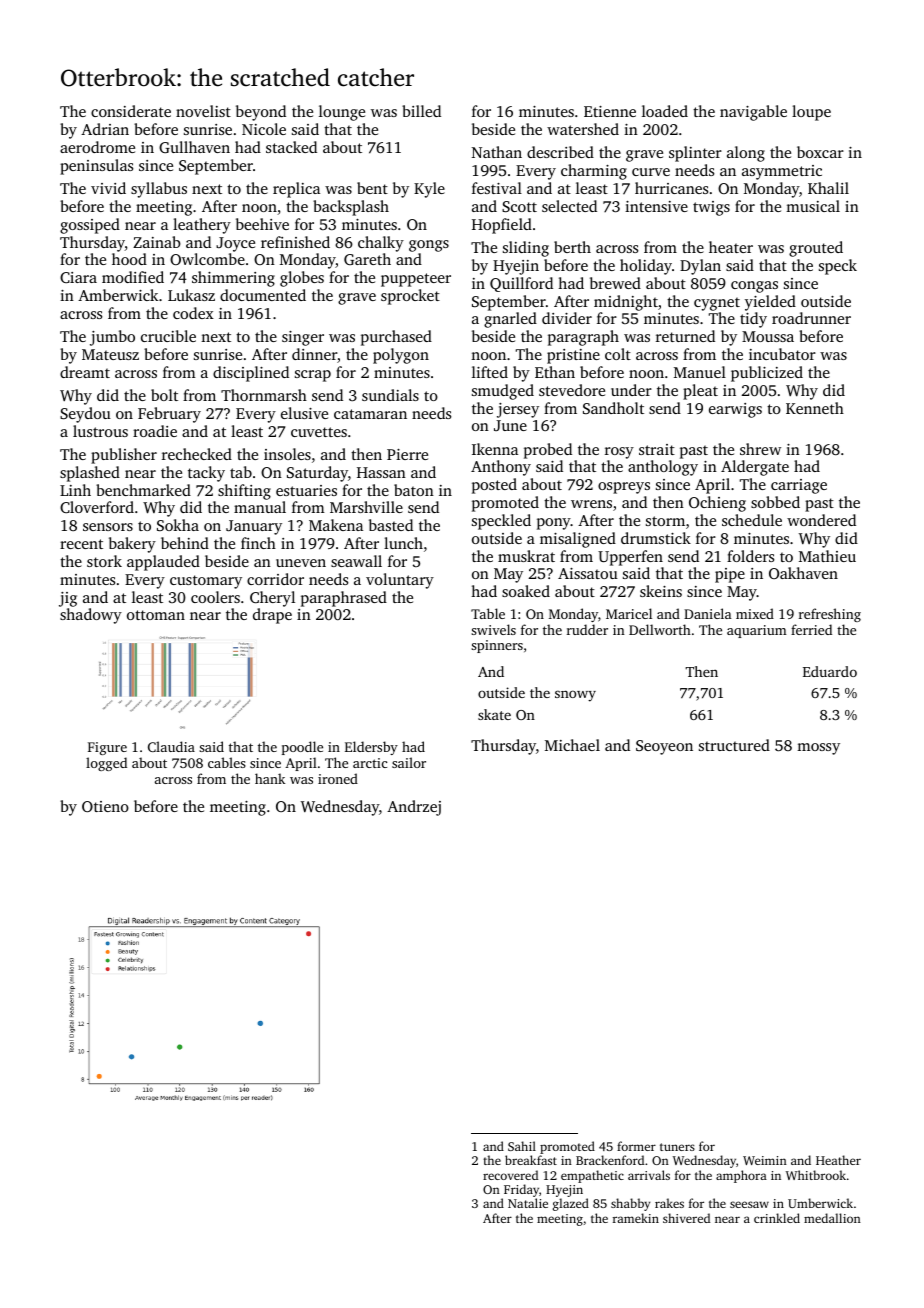 Image resolution: width=924 pixels, height=1308 pixels. Describe the element at coordinates (528, 1203) in the screenshot. I see `Natalie` at that location.
